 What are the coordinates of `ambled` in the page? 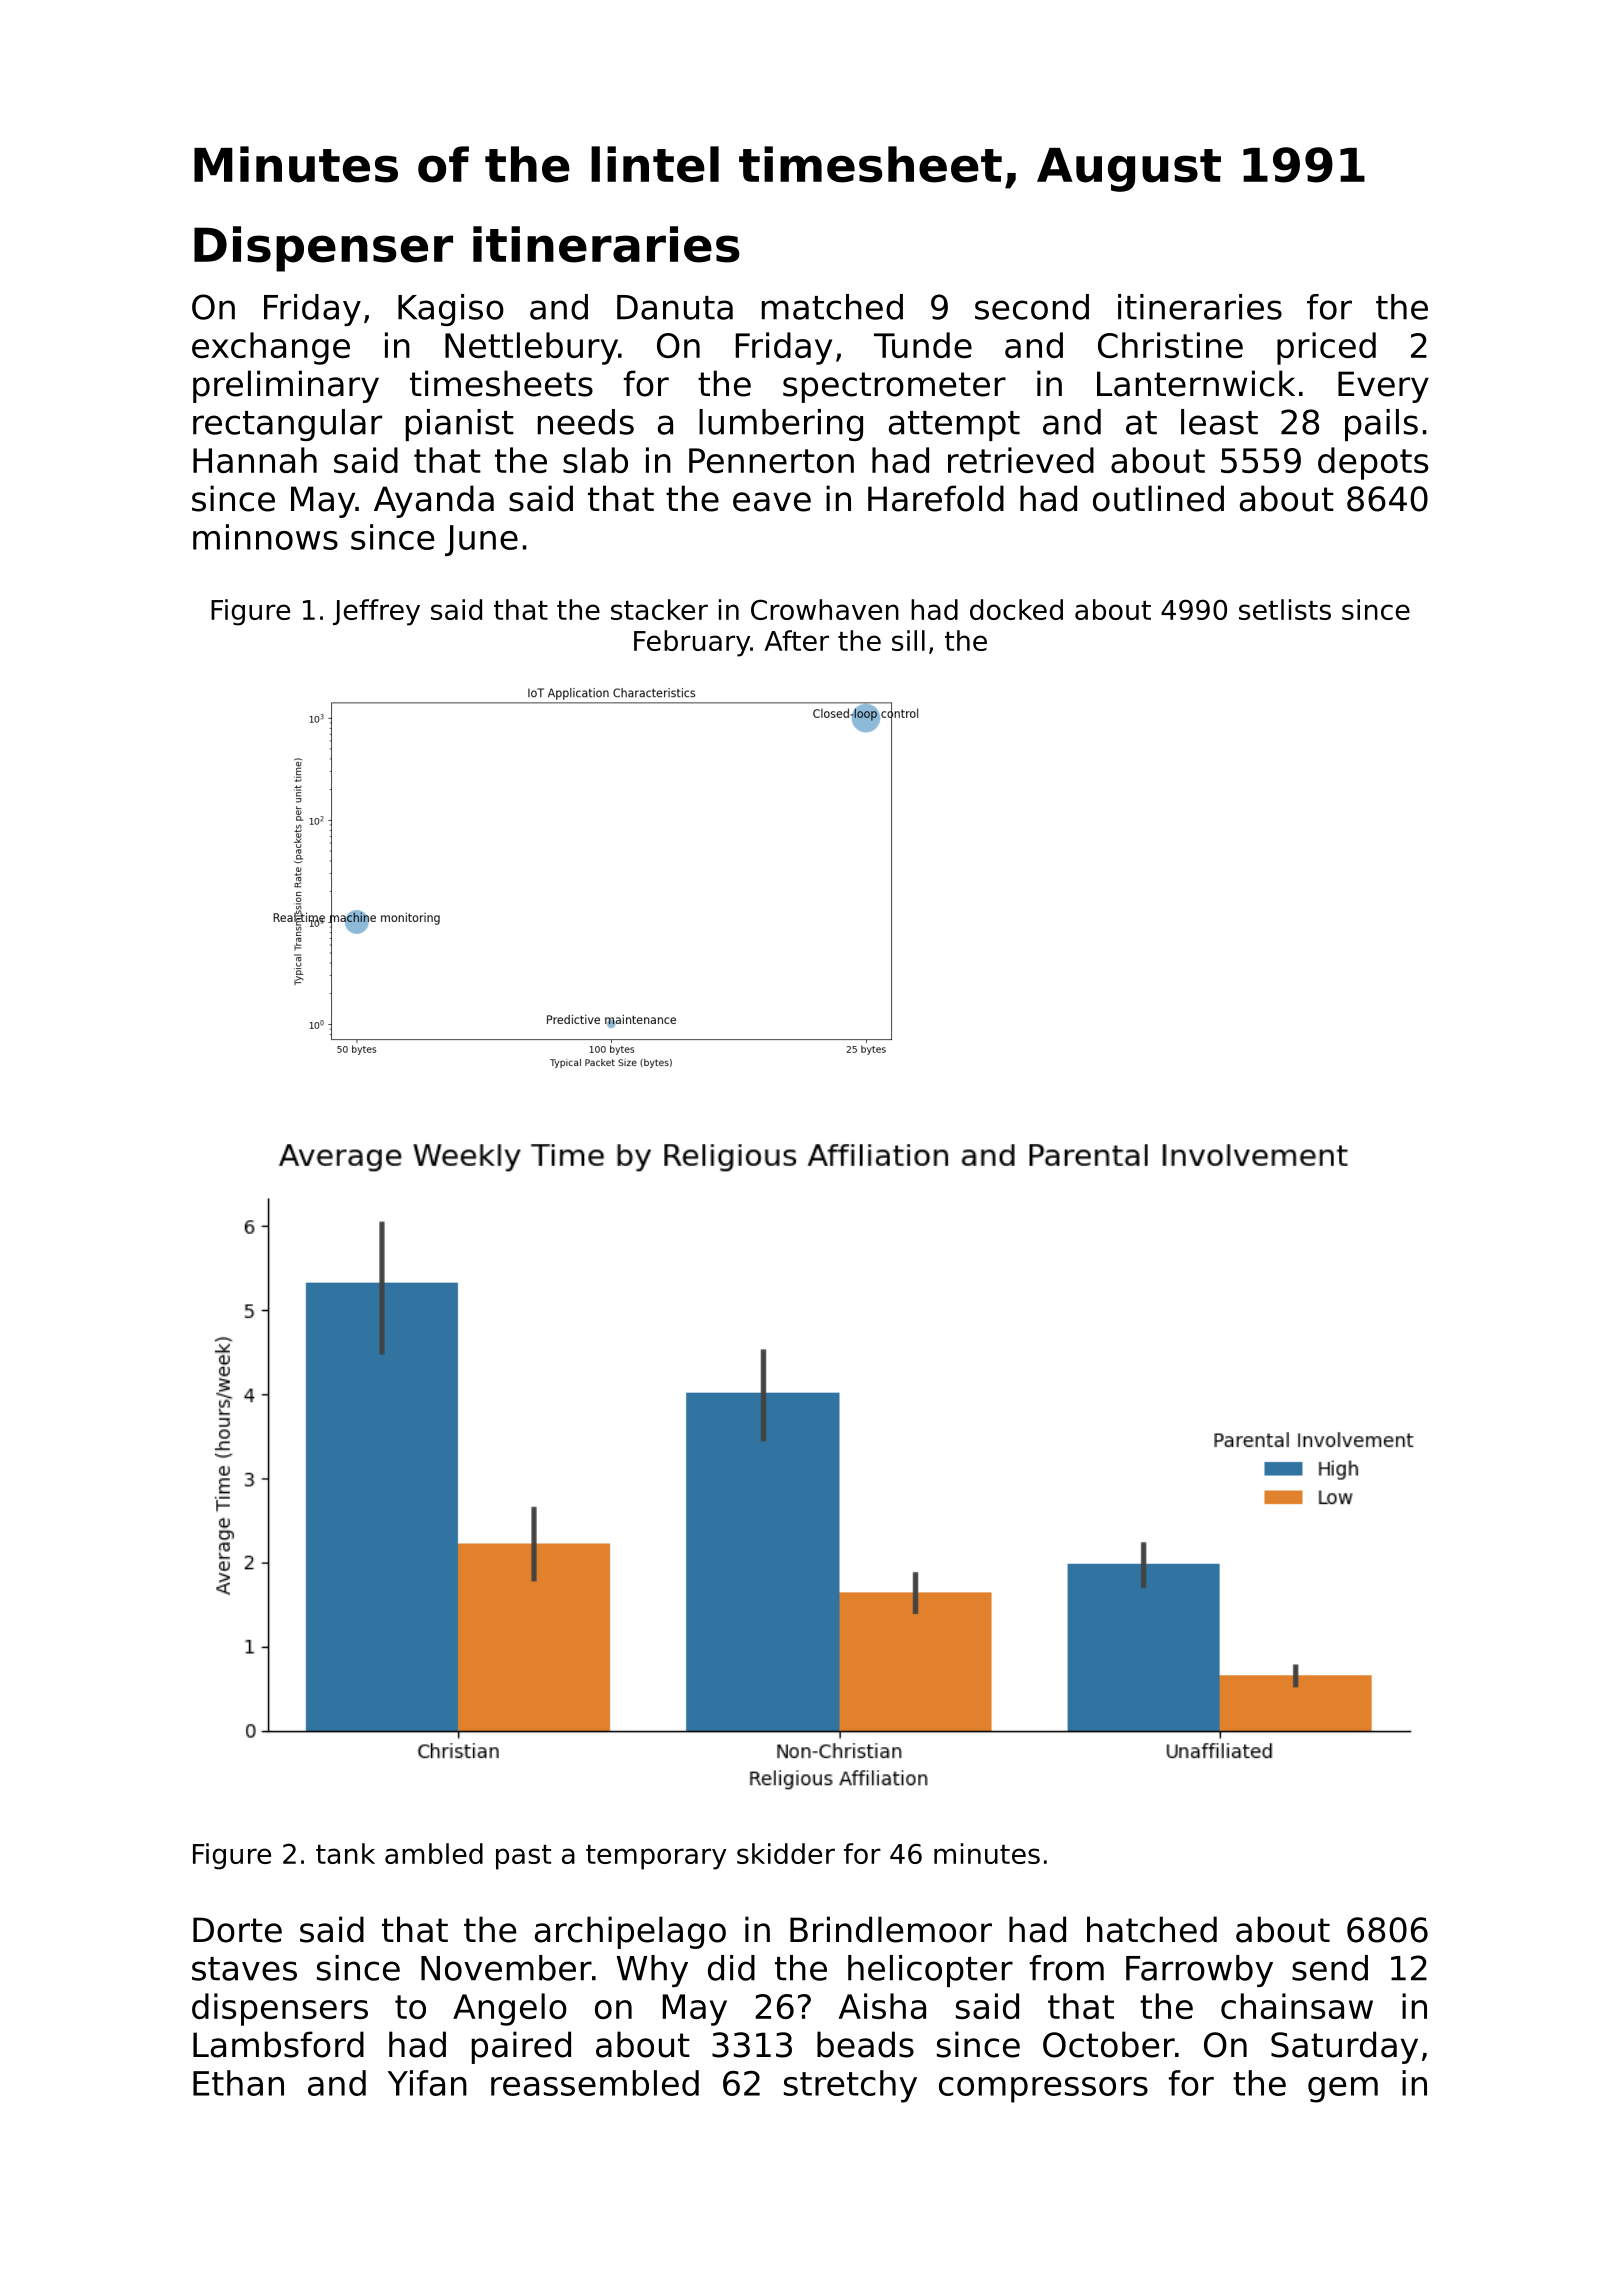 It's located at (434, 1853).
